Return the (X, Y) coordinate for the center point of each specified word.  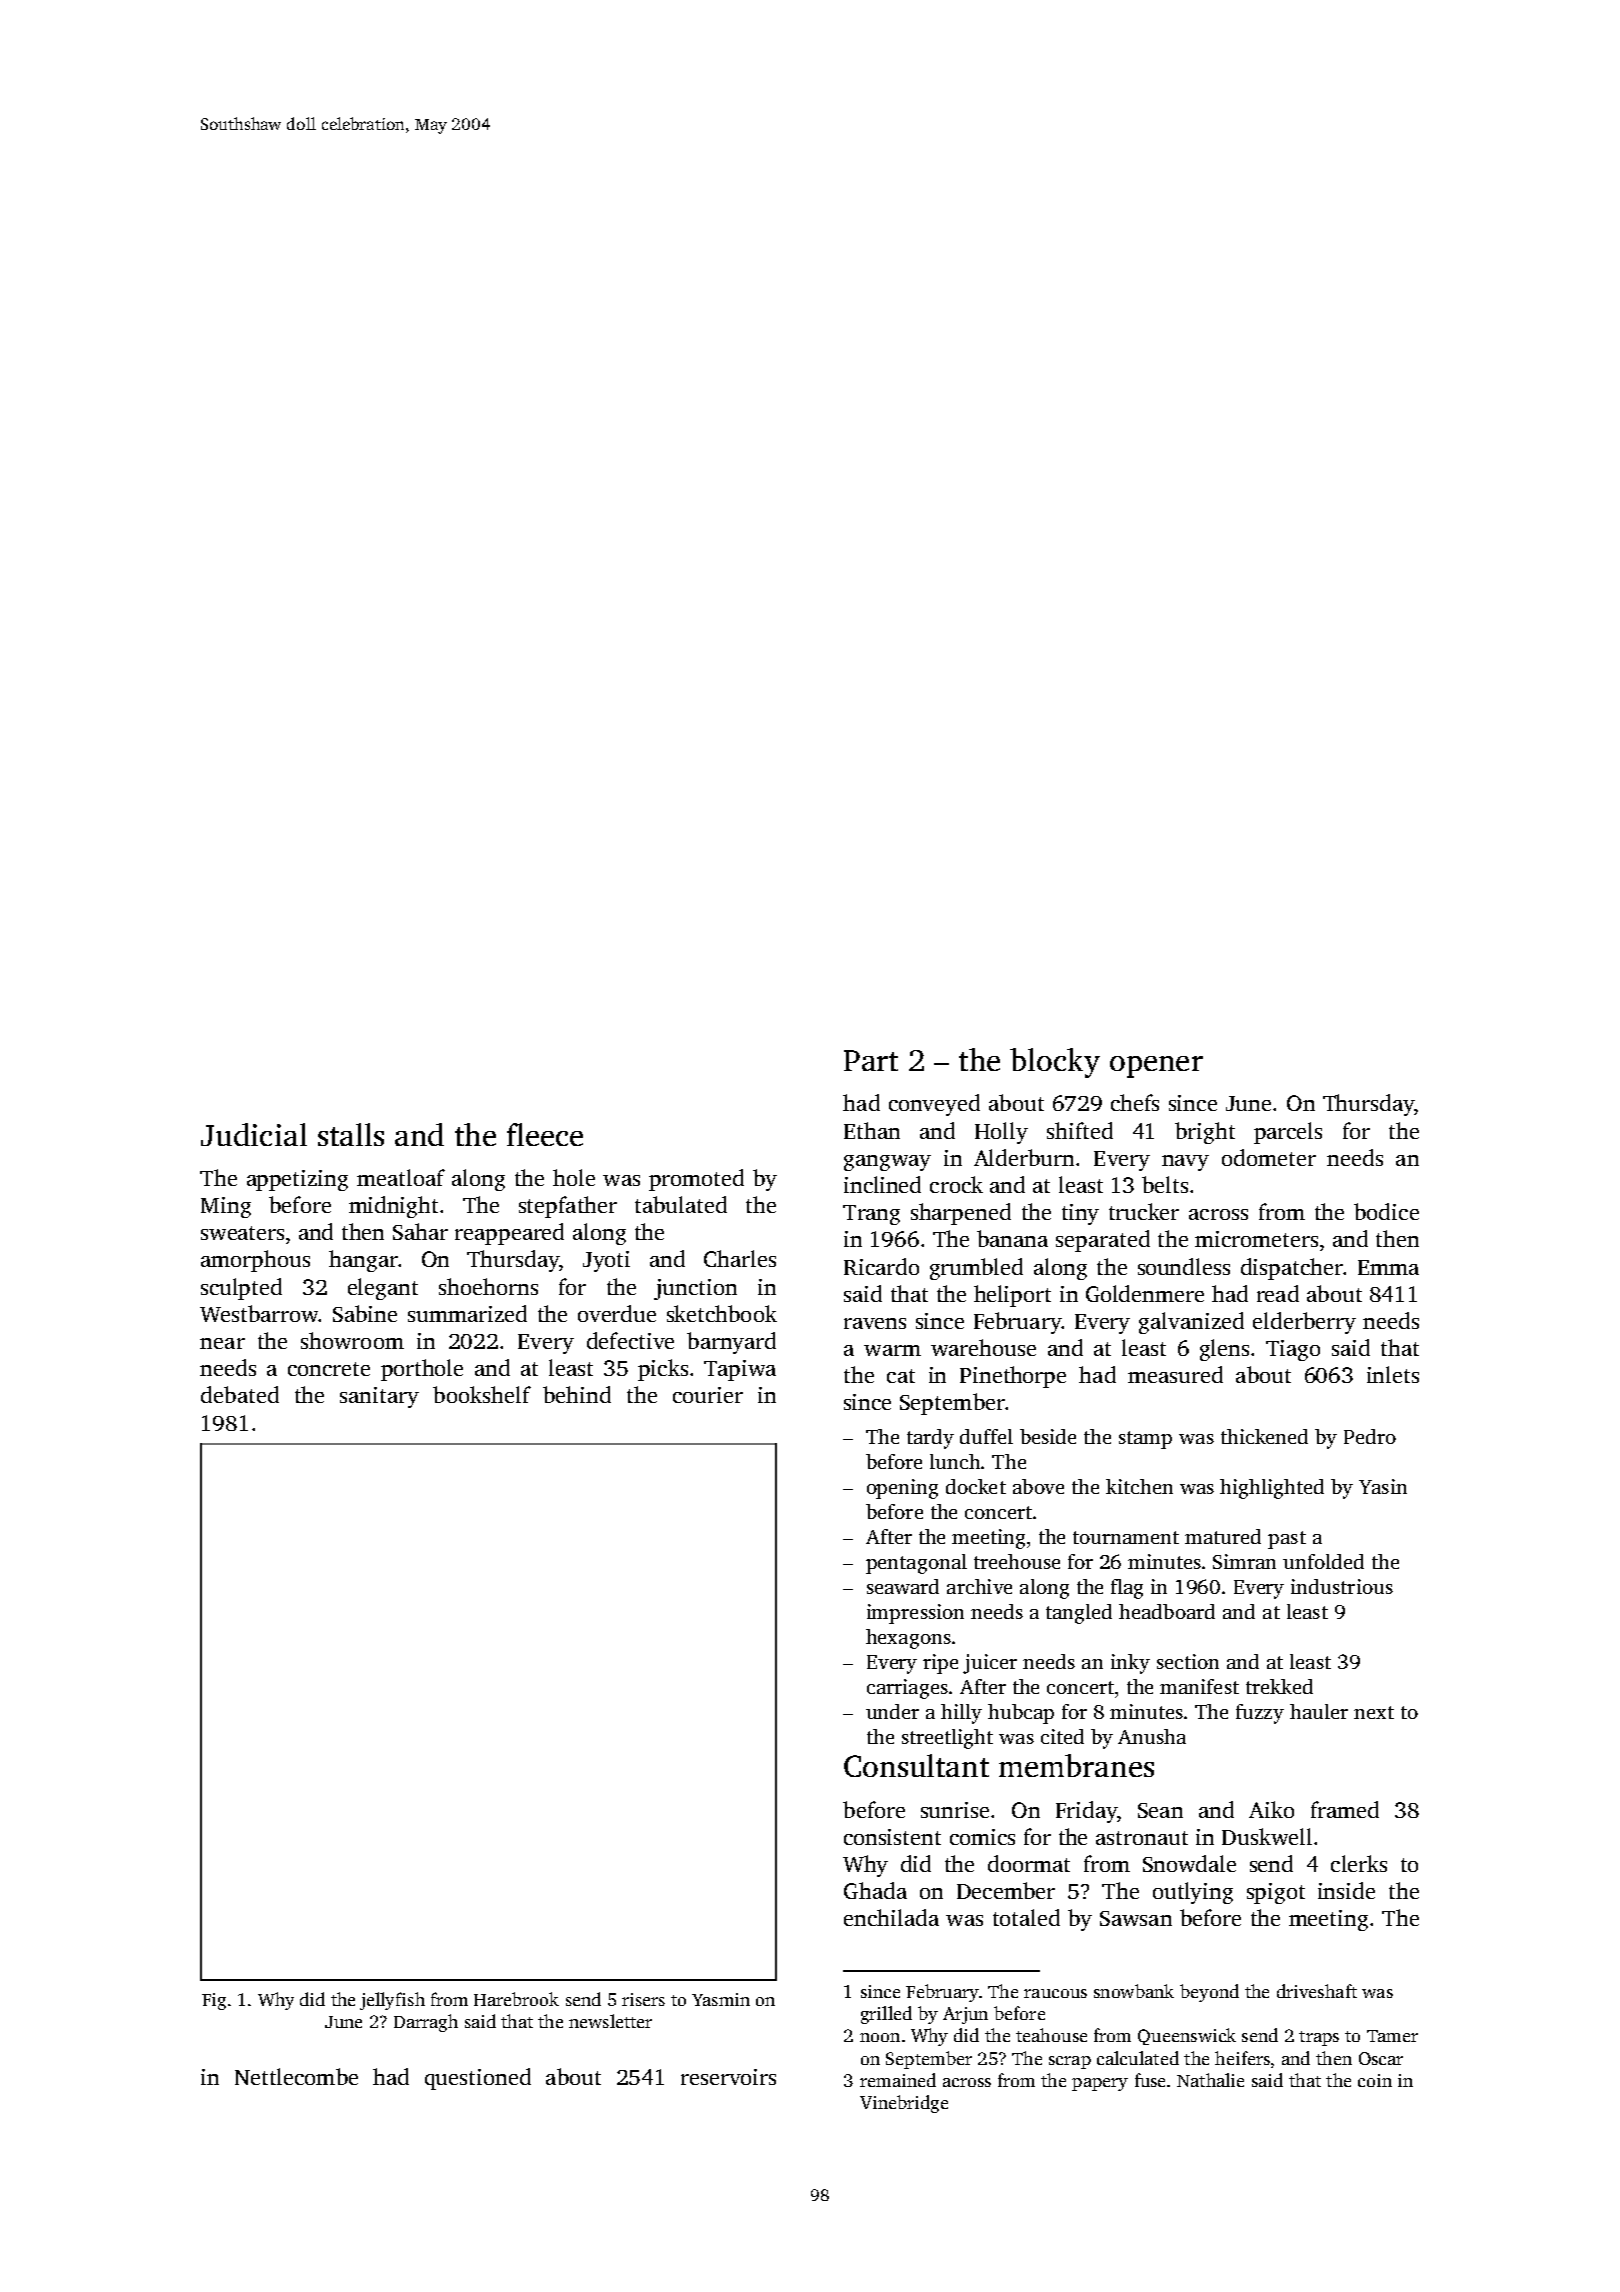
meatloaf (401, 1177)
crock (956, 1184)
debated (240, 1394)
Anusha (1152, 1736)
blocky (1055, 1063)
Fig (214, 2001)
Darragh (426, 2023)
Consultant (916, 1765)
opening (902, 1489)
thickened (1264, 1436)
